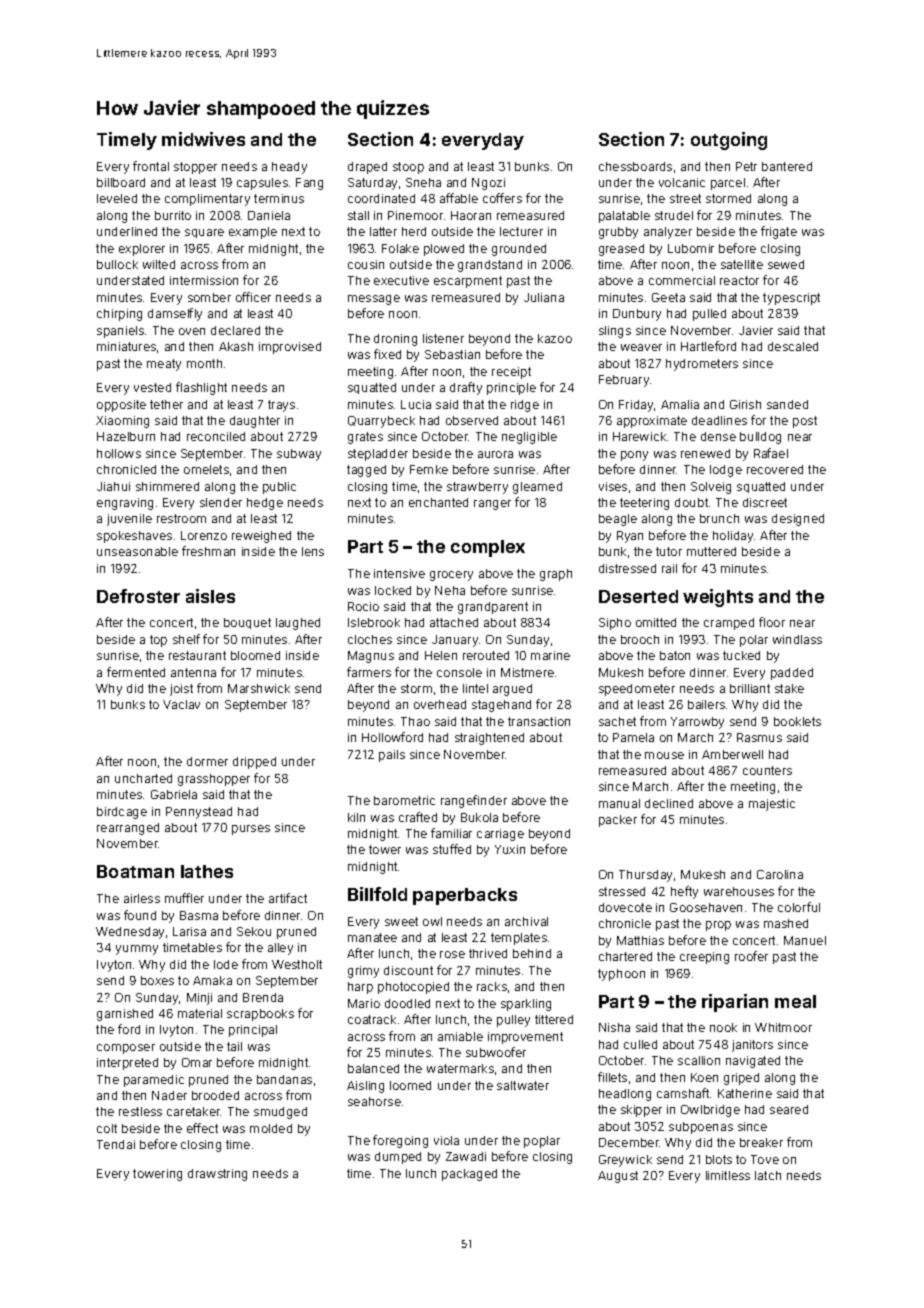  I want to click on descaled, so click(793, 346).
